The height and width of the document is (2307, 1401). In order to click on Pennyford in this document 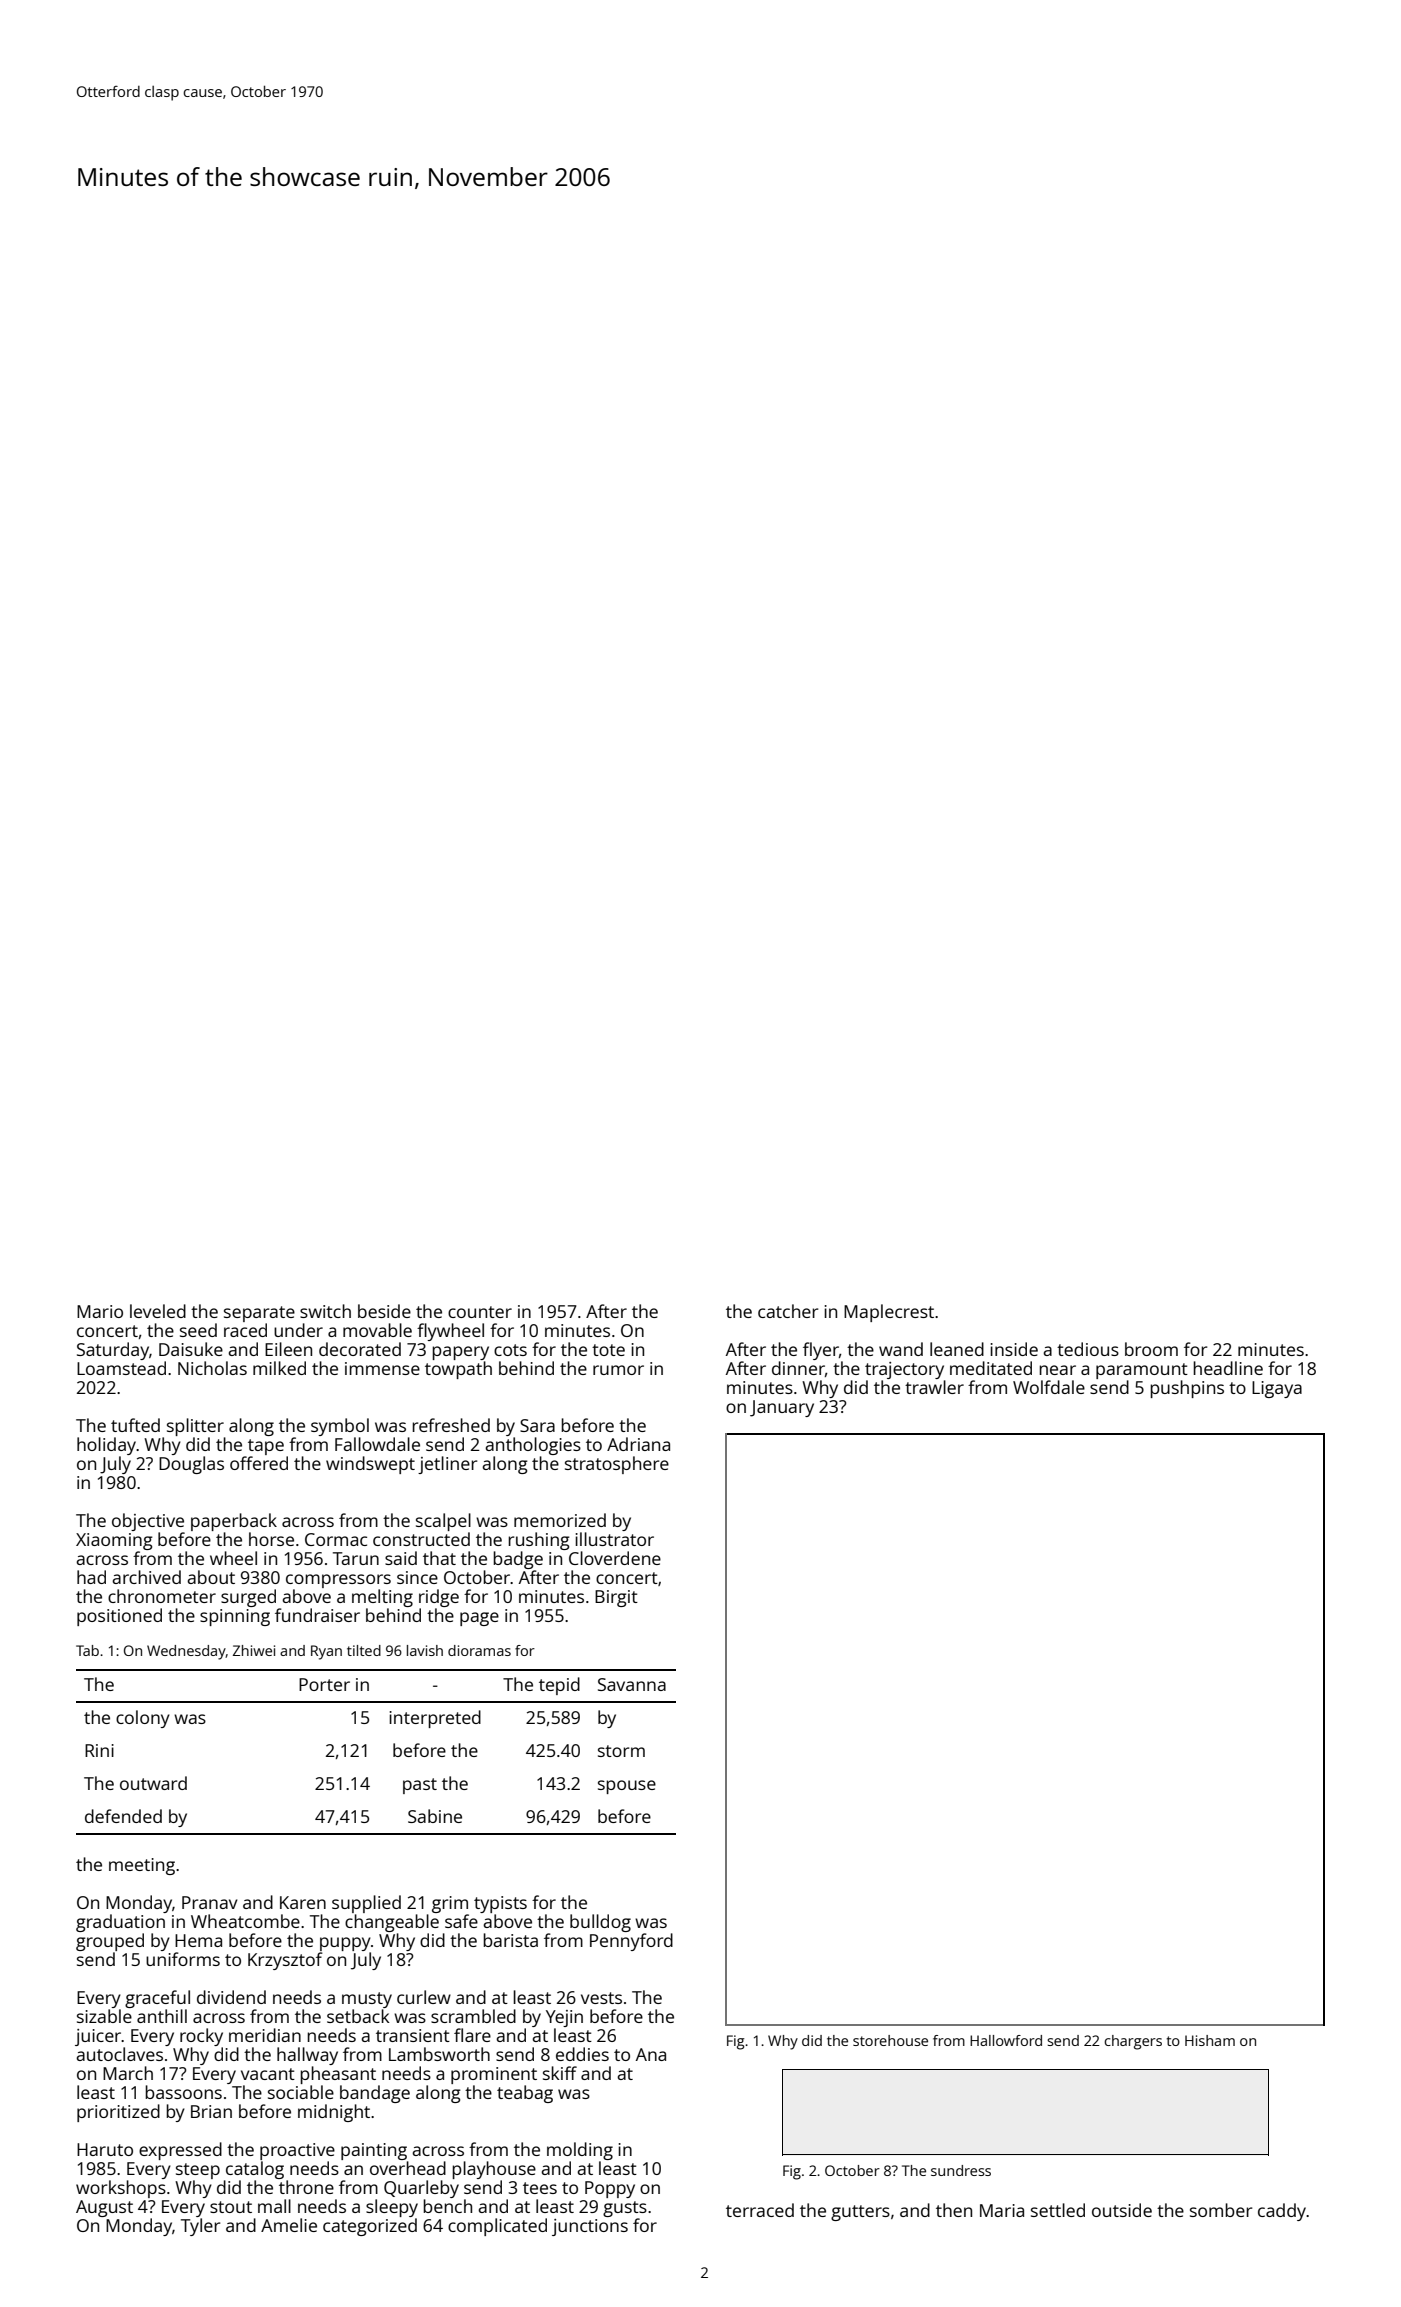, I will do `click(631, 1942)`.
